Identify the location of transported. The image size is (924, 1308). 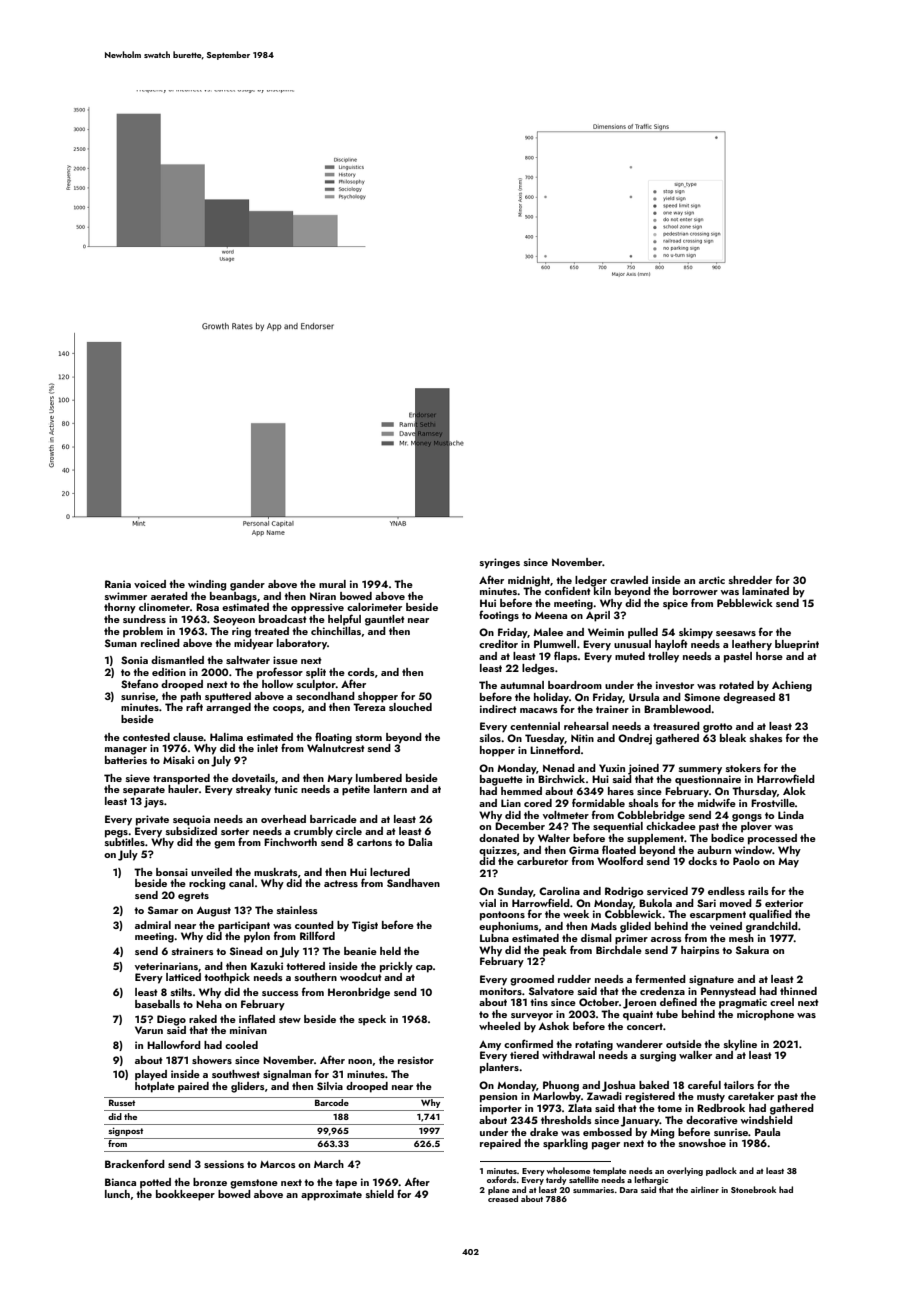
(181, 779).
